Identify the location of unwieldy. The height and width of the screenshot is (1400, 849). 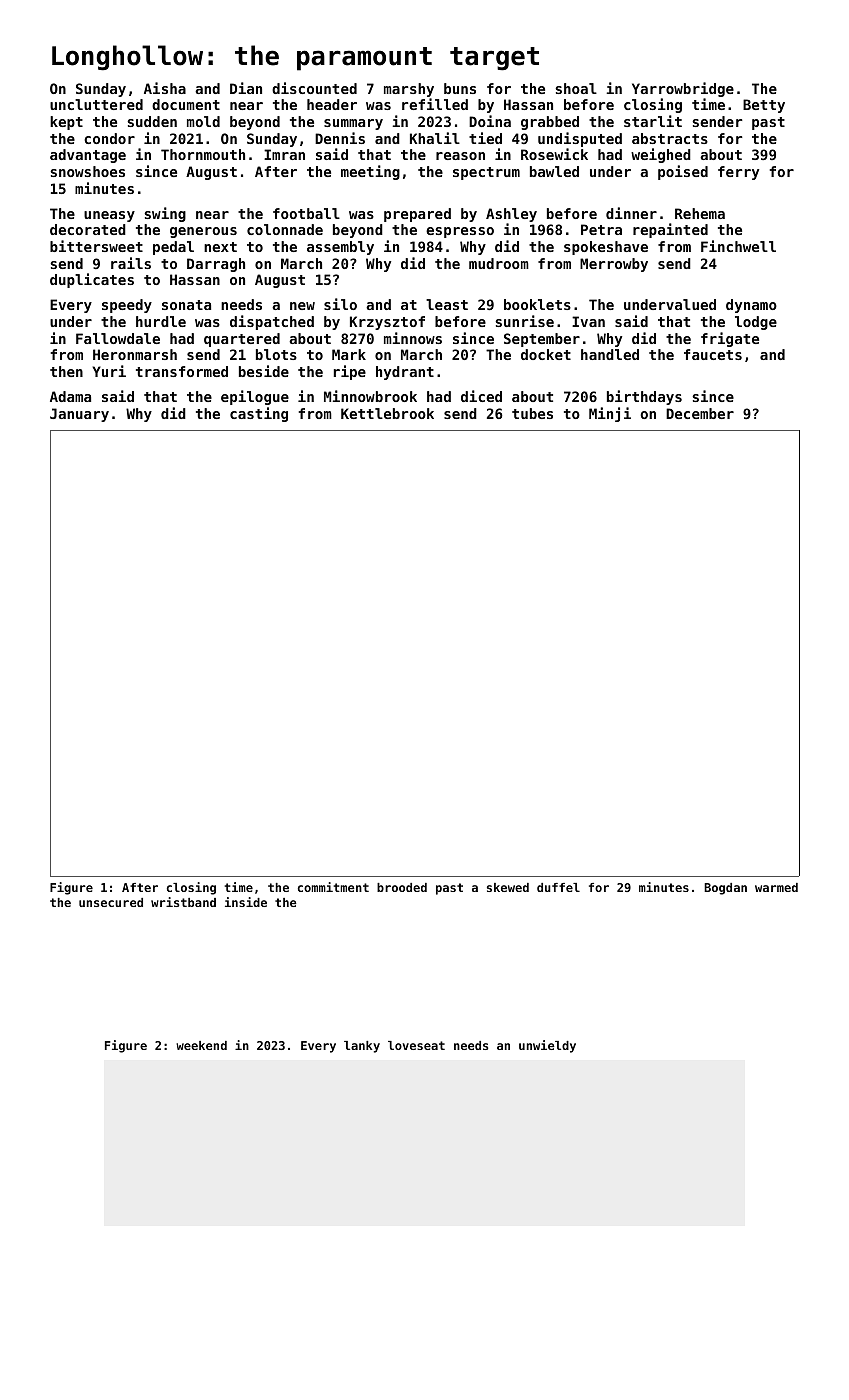
(547, 1046).
